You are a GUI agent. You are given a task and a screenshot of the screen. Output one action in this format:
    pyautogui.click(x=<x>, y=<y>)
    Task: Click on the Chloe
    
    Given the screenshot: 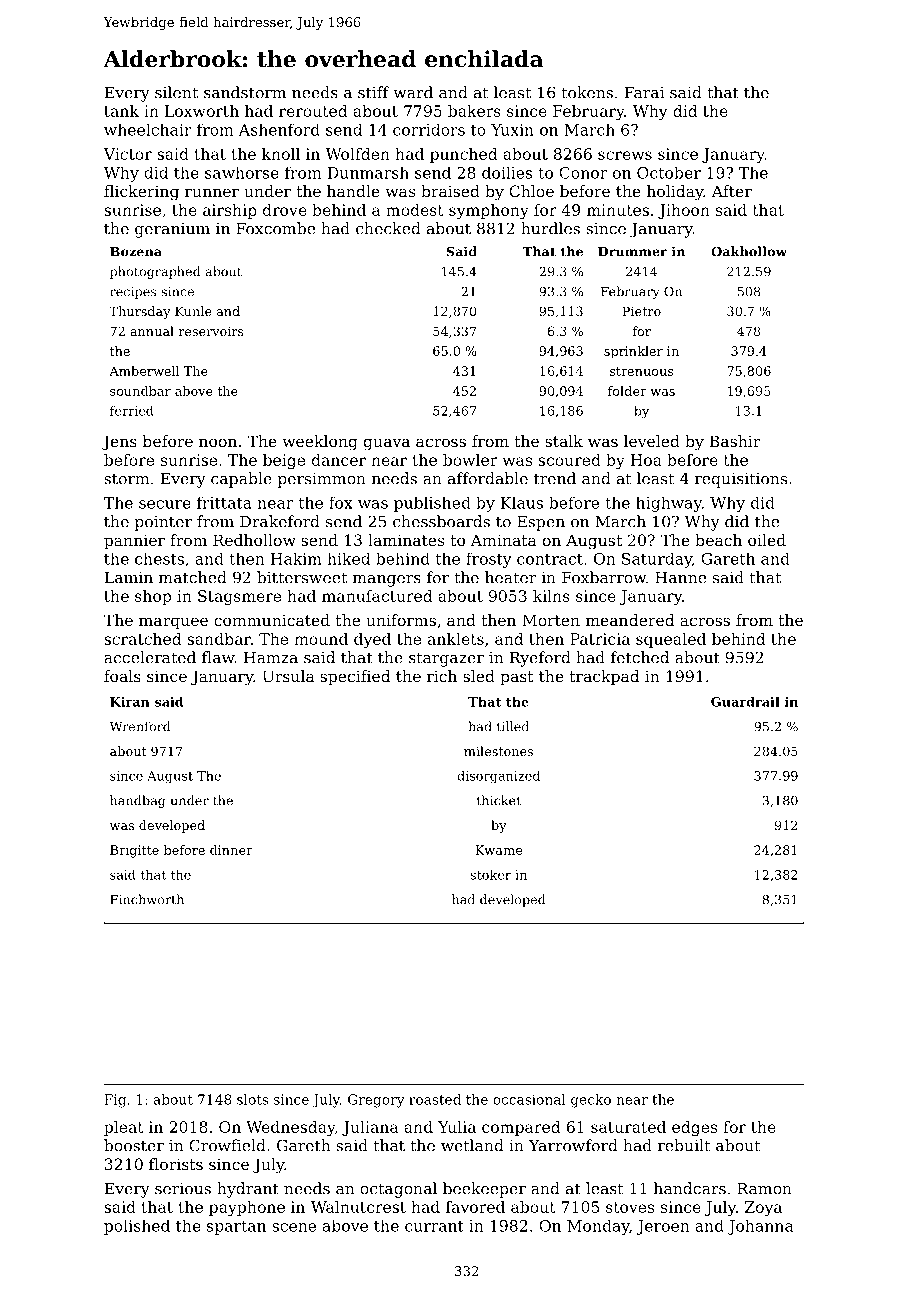 What is the action you would take?
    pyautogui.click(x=531, y=191)
